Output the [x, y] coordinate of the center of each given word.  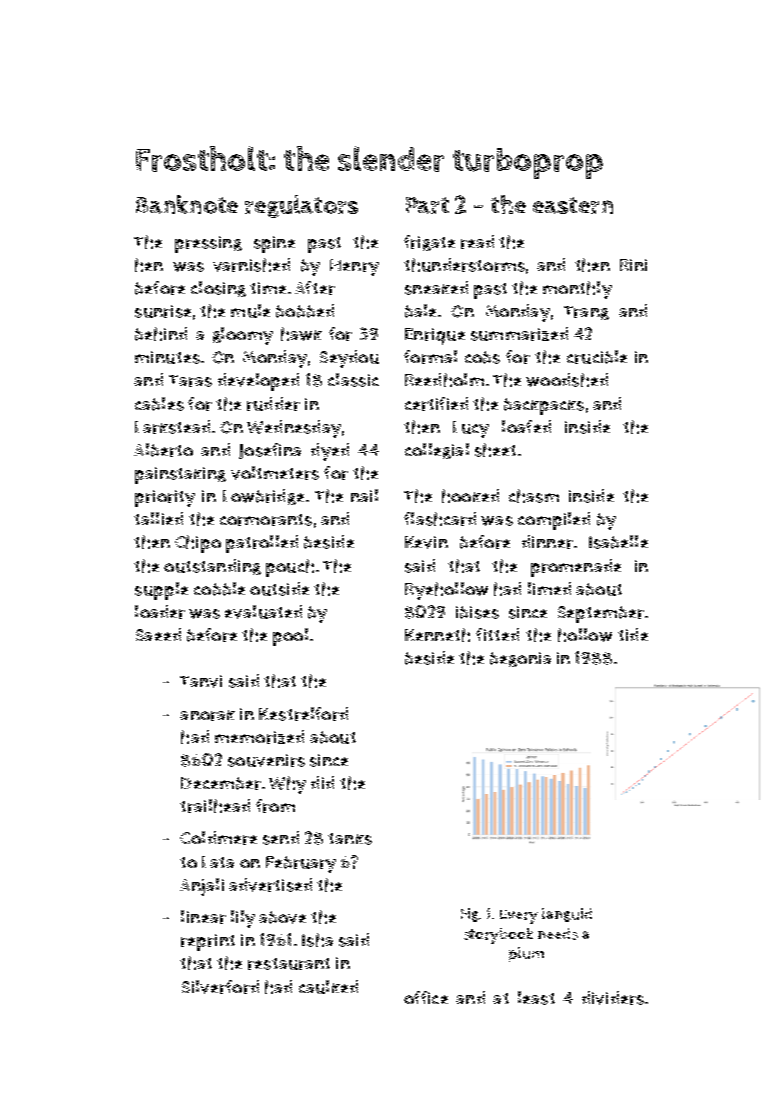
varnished [251, 265]
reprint [208, 942]
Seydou [349, 359]
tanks [350, 839]
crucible [597, 357]
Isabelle [618, 542]
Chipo [198, 544]
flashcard [440, 519]
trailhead [215, 806]
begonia [520, 659]
